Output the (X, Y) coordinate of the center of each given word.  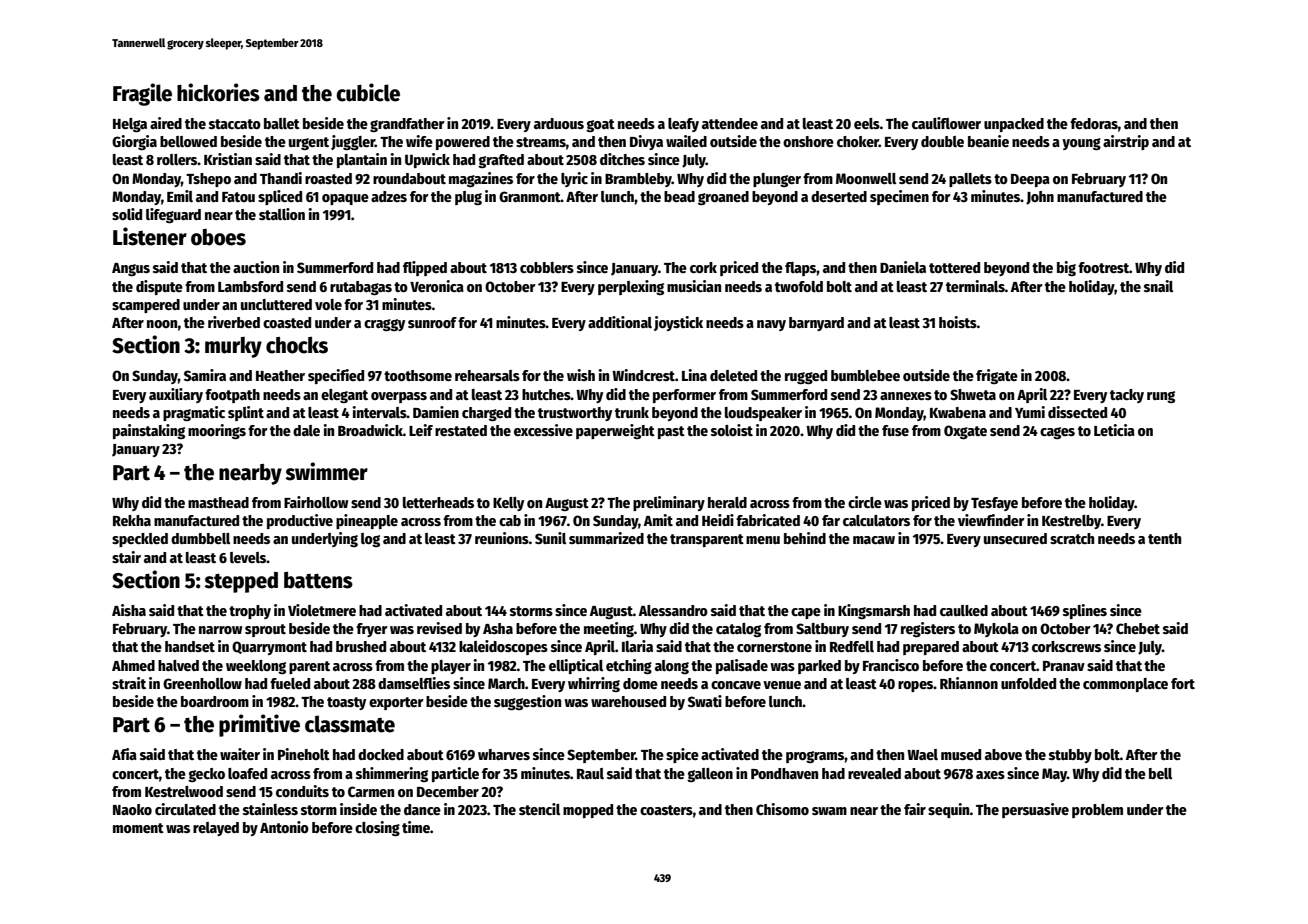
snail (1158, 286)
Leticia (1114, 430)
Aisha (129, 610)
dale (306, 430)
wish (581, 375)
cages (1057, 433)
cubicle (368, 92)
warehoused (628, 701)
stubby (1070, 756)
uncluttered (276, 304)
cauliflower (946, 123)
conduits (302, 791)
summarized (606, 538)
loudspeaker (763, 414)
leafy (683, 125)
